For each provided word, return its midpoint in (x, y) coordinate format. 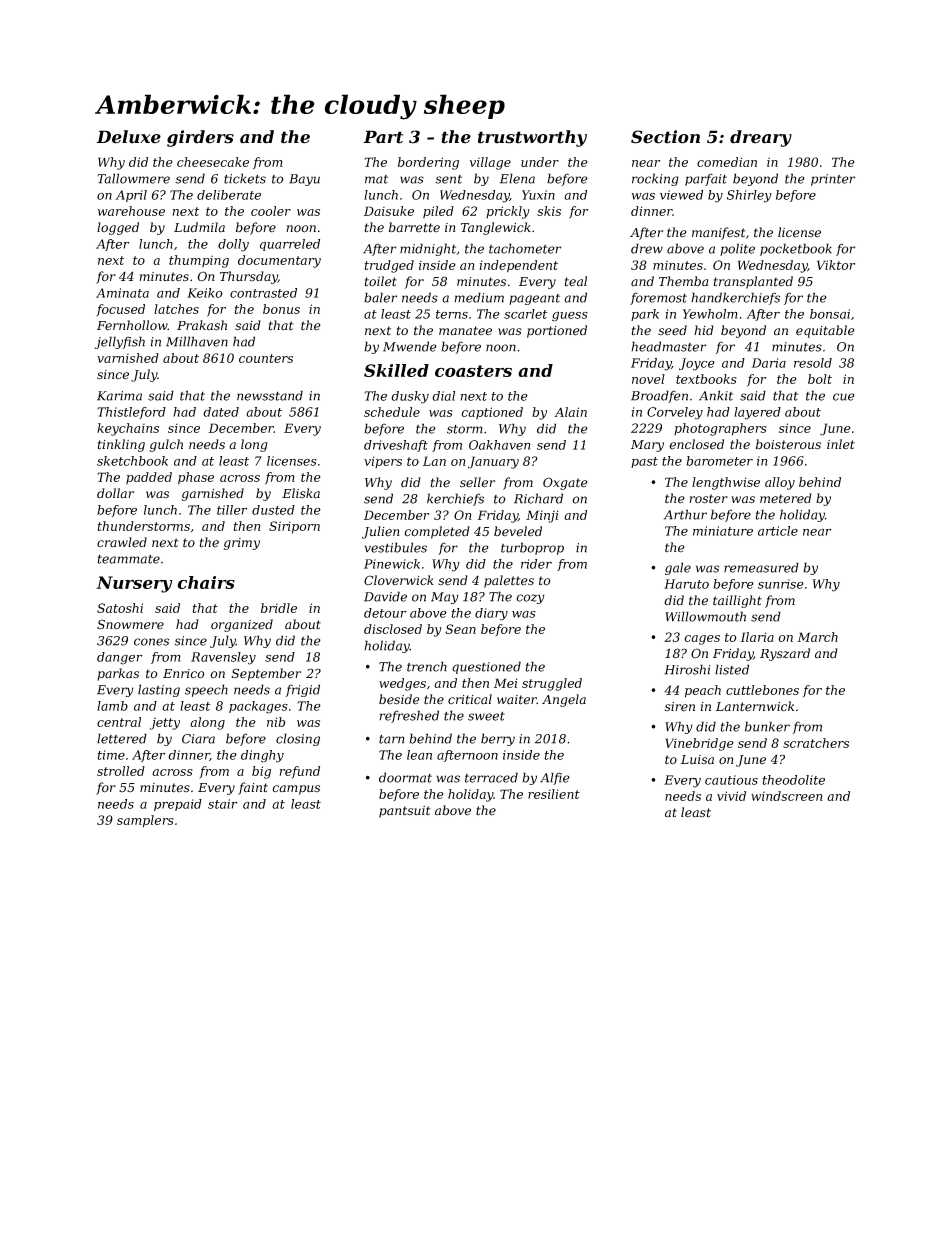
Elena (517, 178)
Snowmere (130, 624)
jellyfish (120, 342)
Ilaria (757, 637)
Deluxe (128, 137)
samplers (145, 821)
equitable (825, 331)
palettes (509, 581)
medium (479, 297)
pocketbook (796, 249)
